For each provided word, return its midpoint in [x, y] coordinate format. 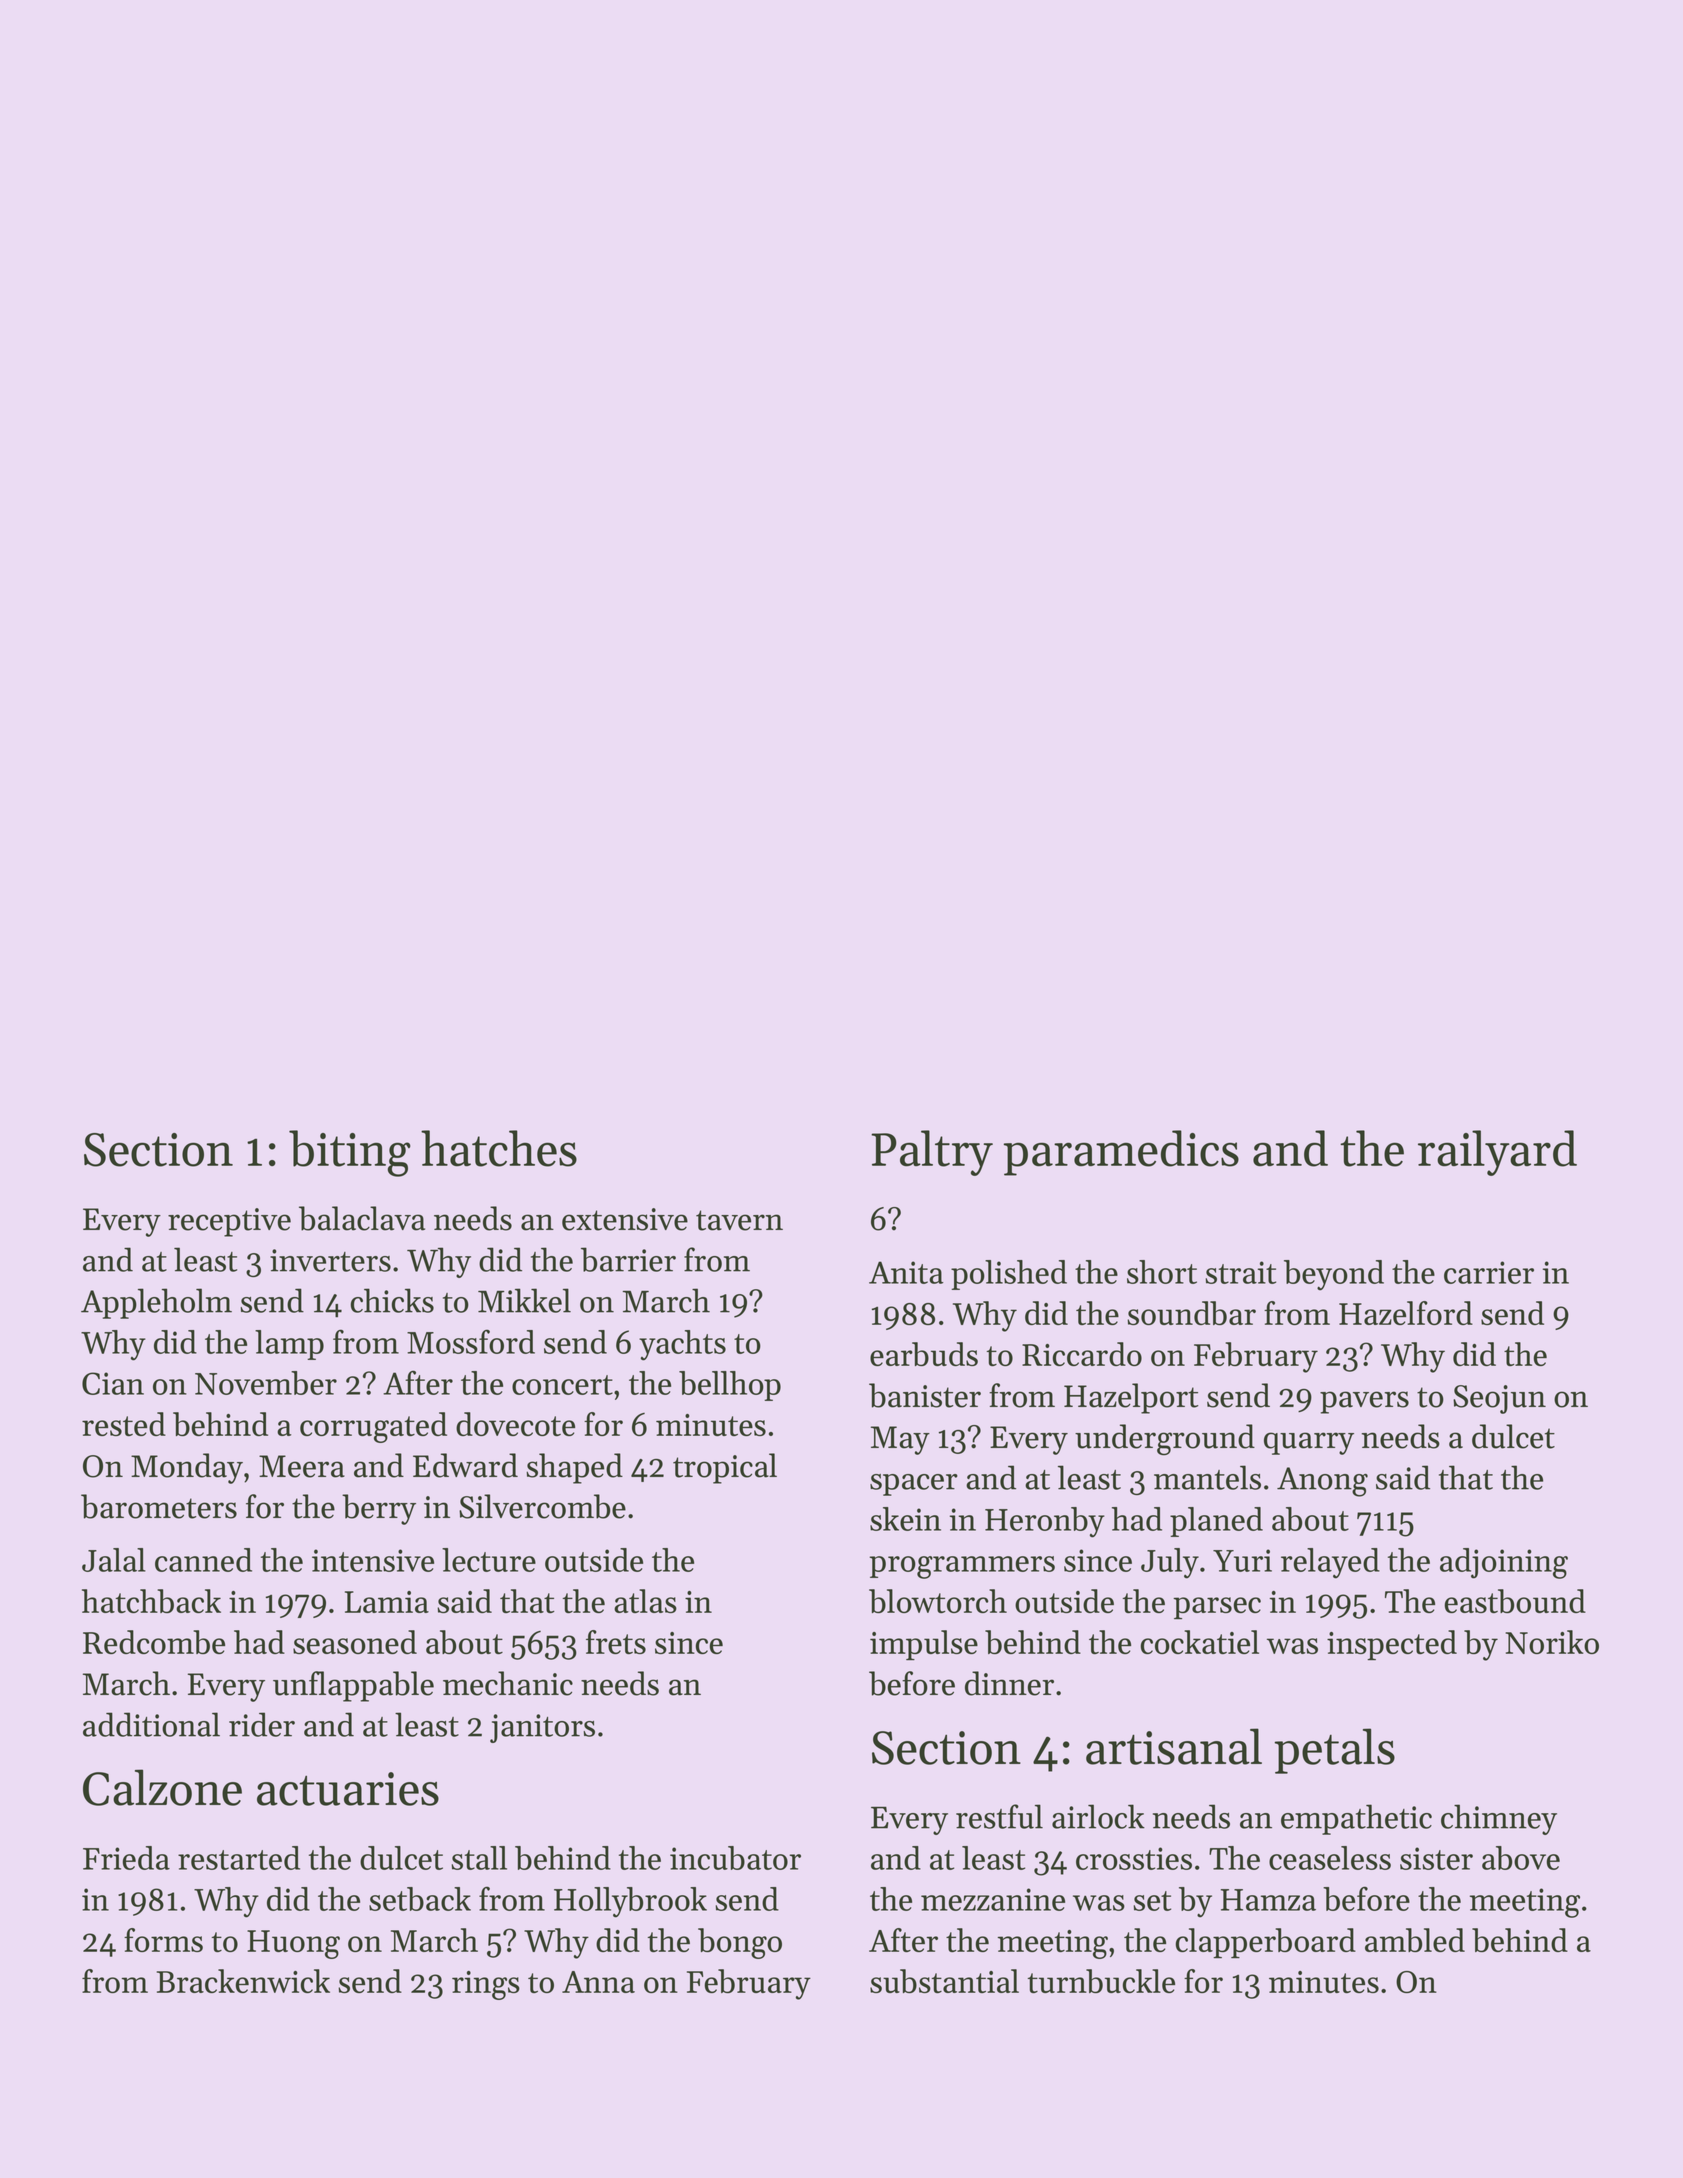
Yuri [1242, 1560]
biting [350, 1153]
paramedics [1121, 1153]
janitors [542, 1728]
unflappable [353, 1686]
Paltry [932, 1153]
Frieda [126, 1858]
